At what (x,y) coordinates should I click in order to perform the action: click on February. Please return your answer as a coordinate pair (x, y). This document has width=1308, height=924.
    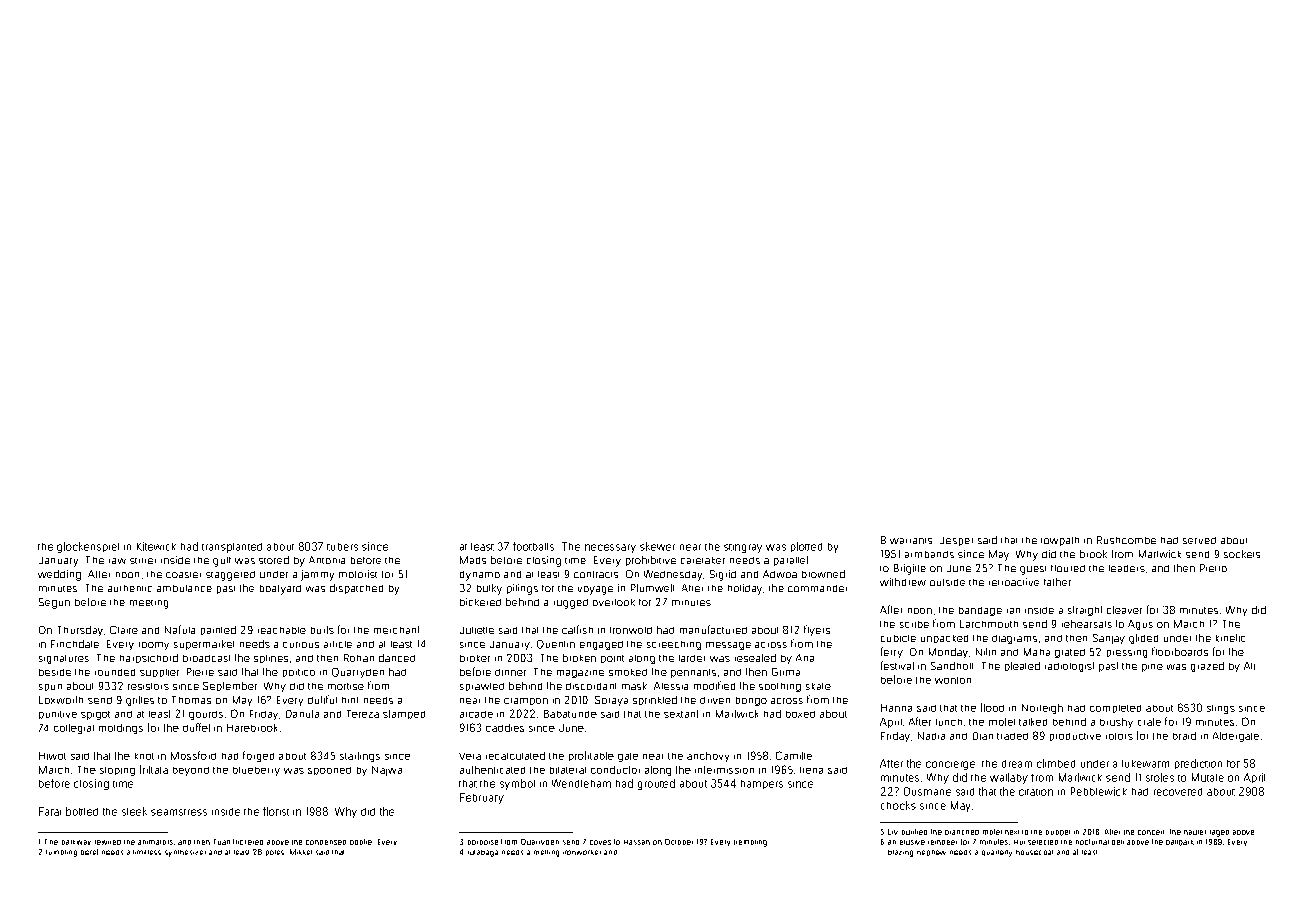
    Looking at the image, I should click on (482, 798).
